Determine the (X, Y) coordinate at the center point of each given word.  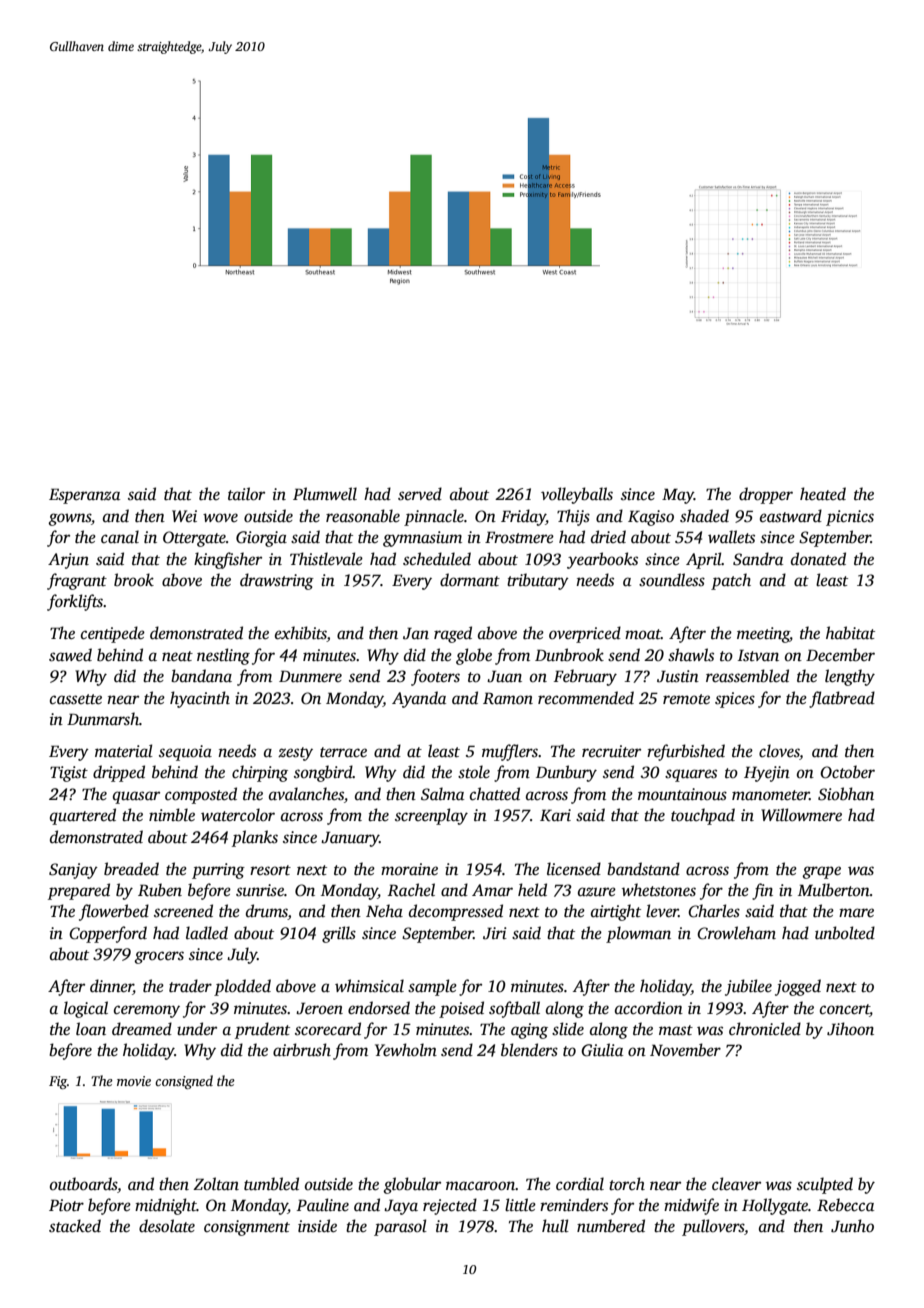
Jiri (495, 933)
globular (412, 1185)
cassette (76, 699)
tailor (246, 494)
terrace (343, 752)
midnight (166, 1206)
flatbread (842, 699)
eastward (791, 516)
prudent (262, 1030)
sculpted (825, 1185)
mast (676, 1030)
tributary (538, 581)
